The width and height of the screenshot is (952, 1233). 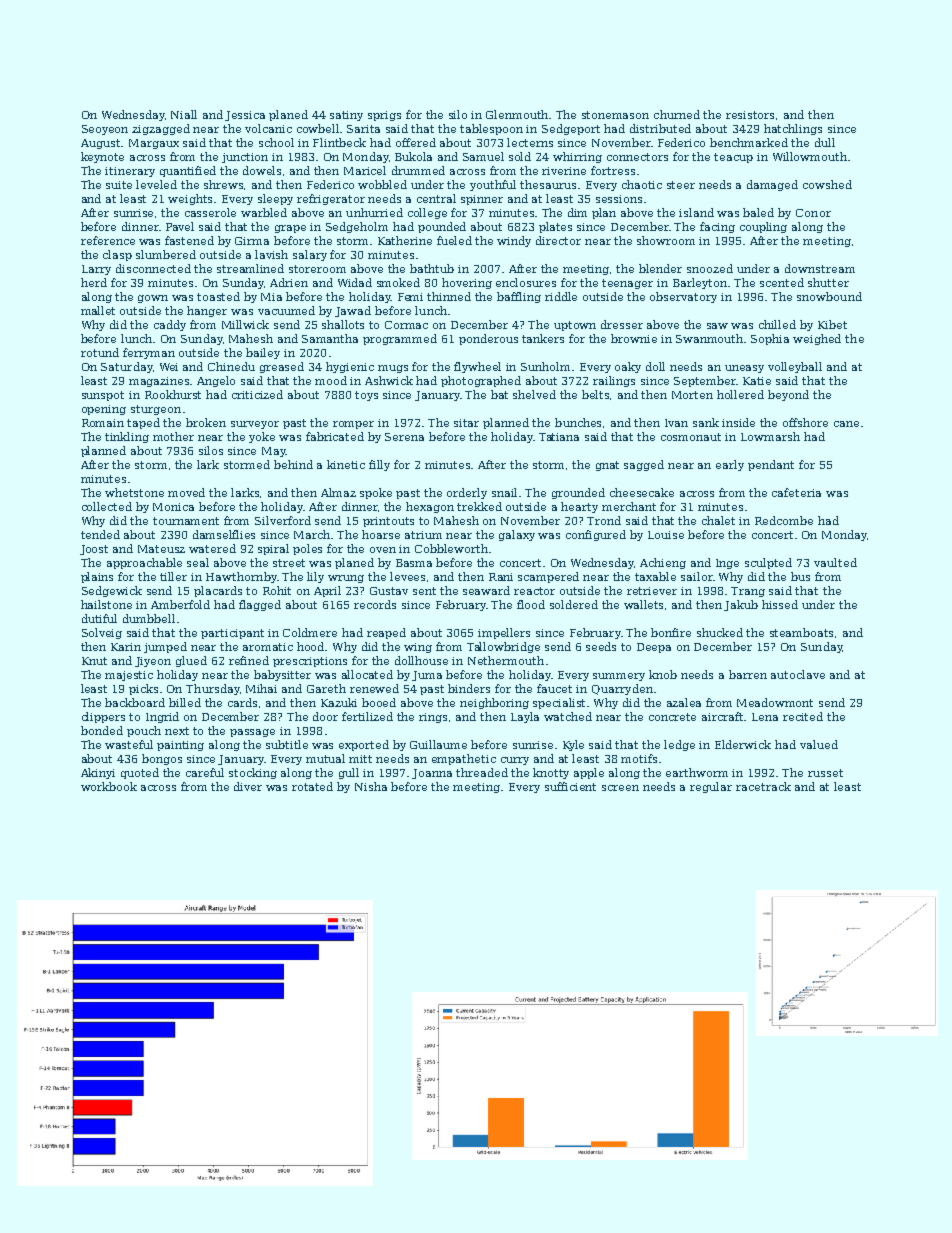 What do you see at coordinates (144, 563) in the screenshot?
I see `approachable` at bounding box center [144, 563].
